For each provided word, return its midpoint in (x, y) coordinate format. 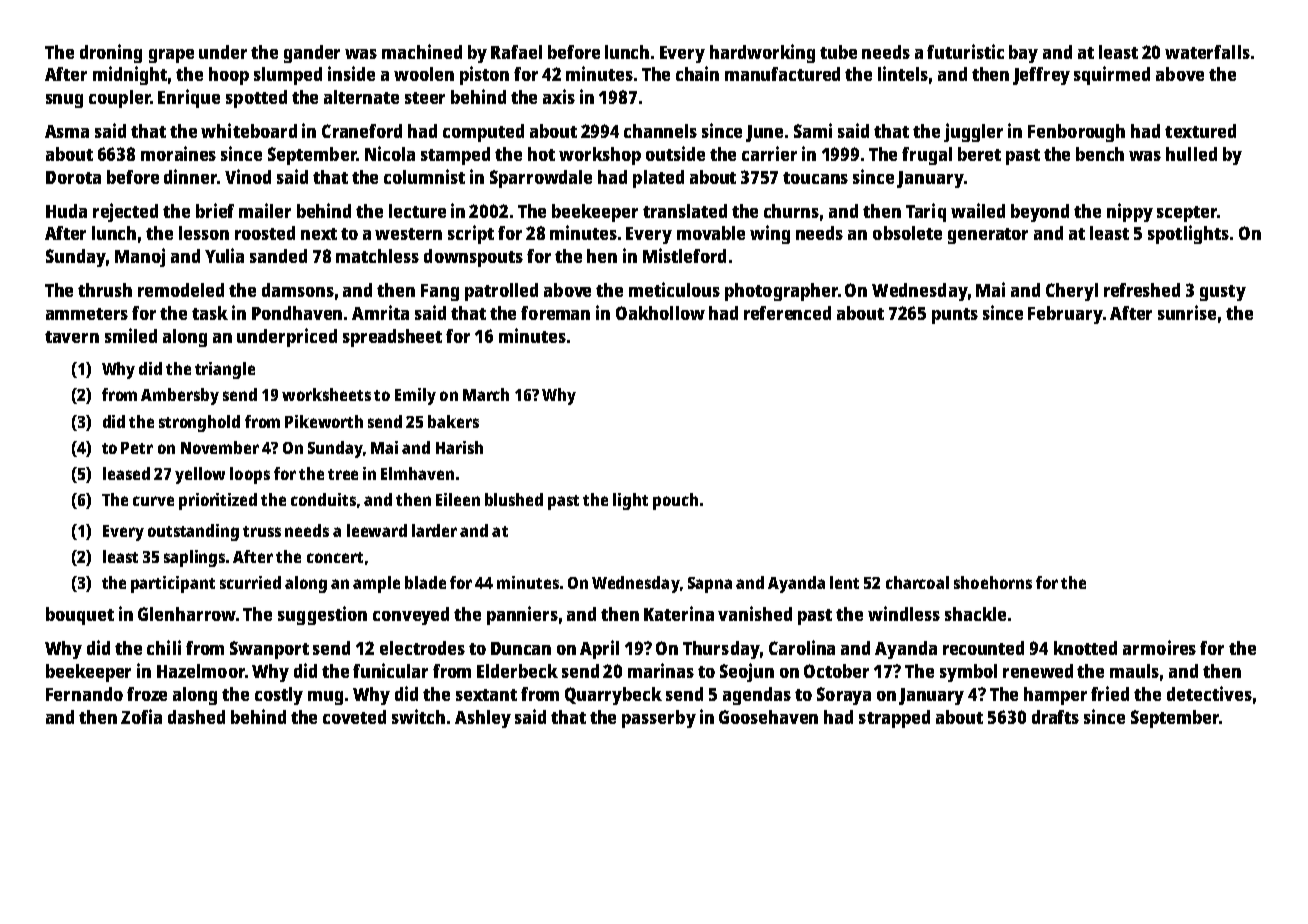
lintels (903, 73)
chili (164, 647)
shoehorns (993, 582)
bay (1023, 54)
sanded (278, 256)
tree (343, 474)
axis (559, 96)
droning (111, 53)
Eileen (458, 499)
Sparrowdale (541, 179)
